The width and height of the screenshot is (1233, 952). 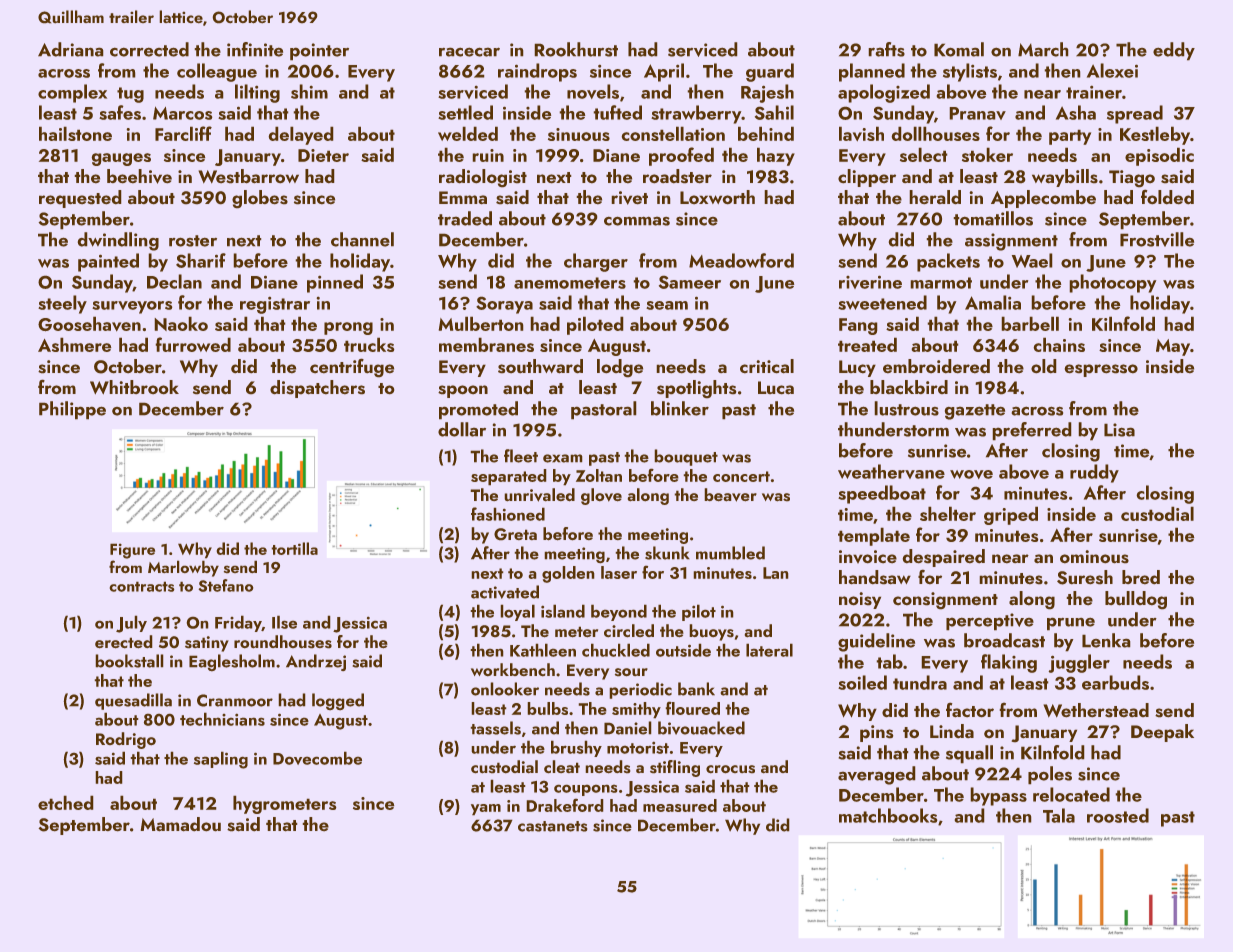 I want to click on circled, so click(x=629, y=631).
